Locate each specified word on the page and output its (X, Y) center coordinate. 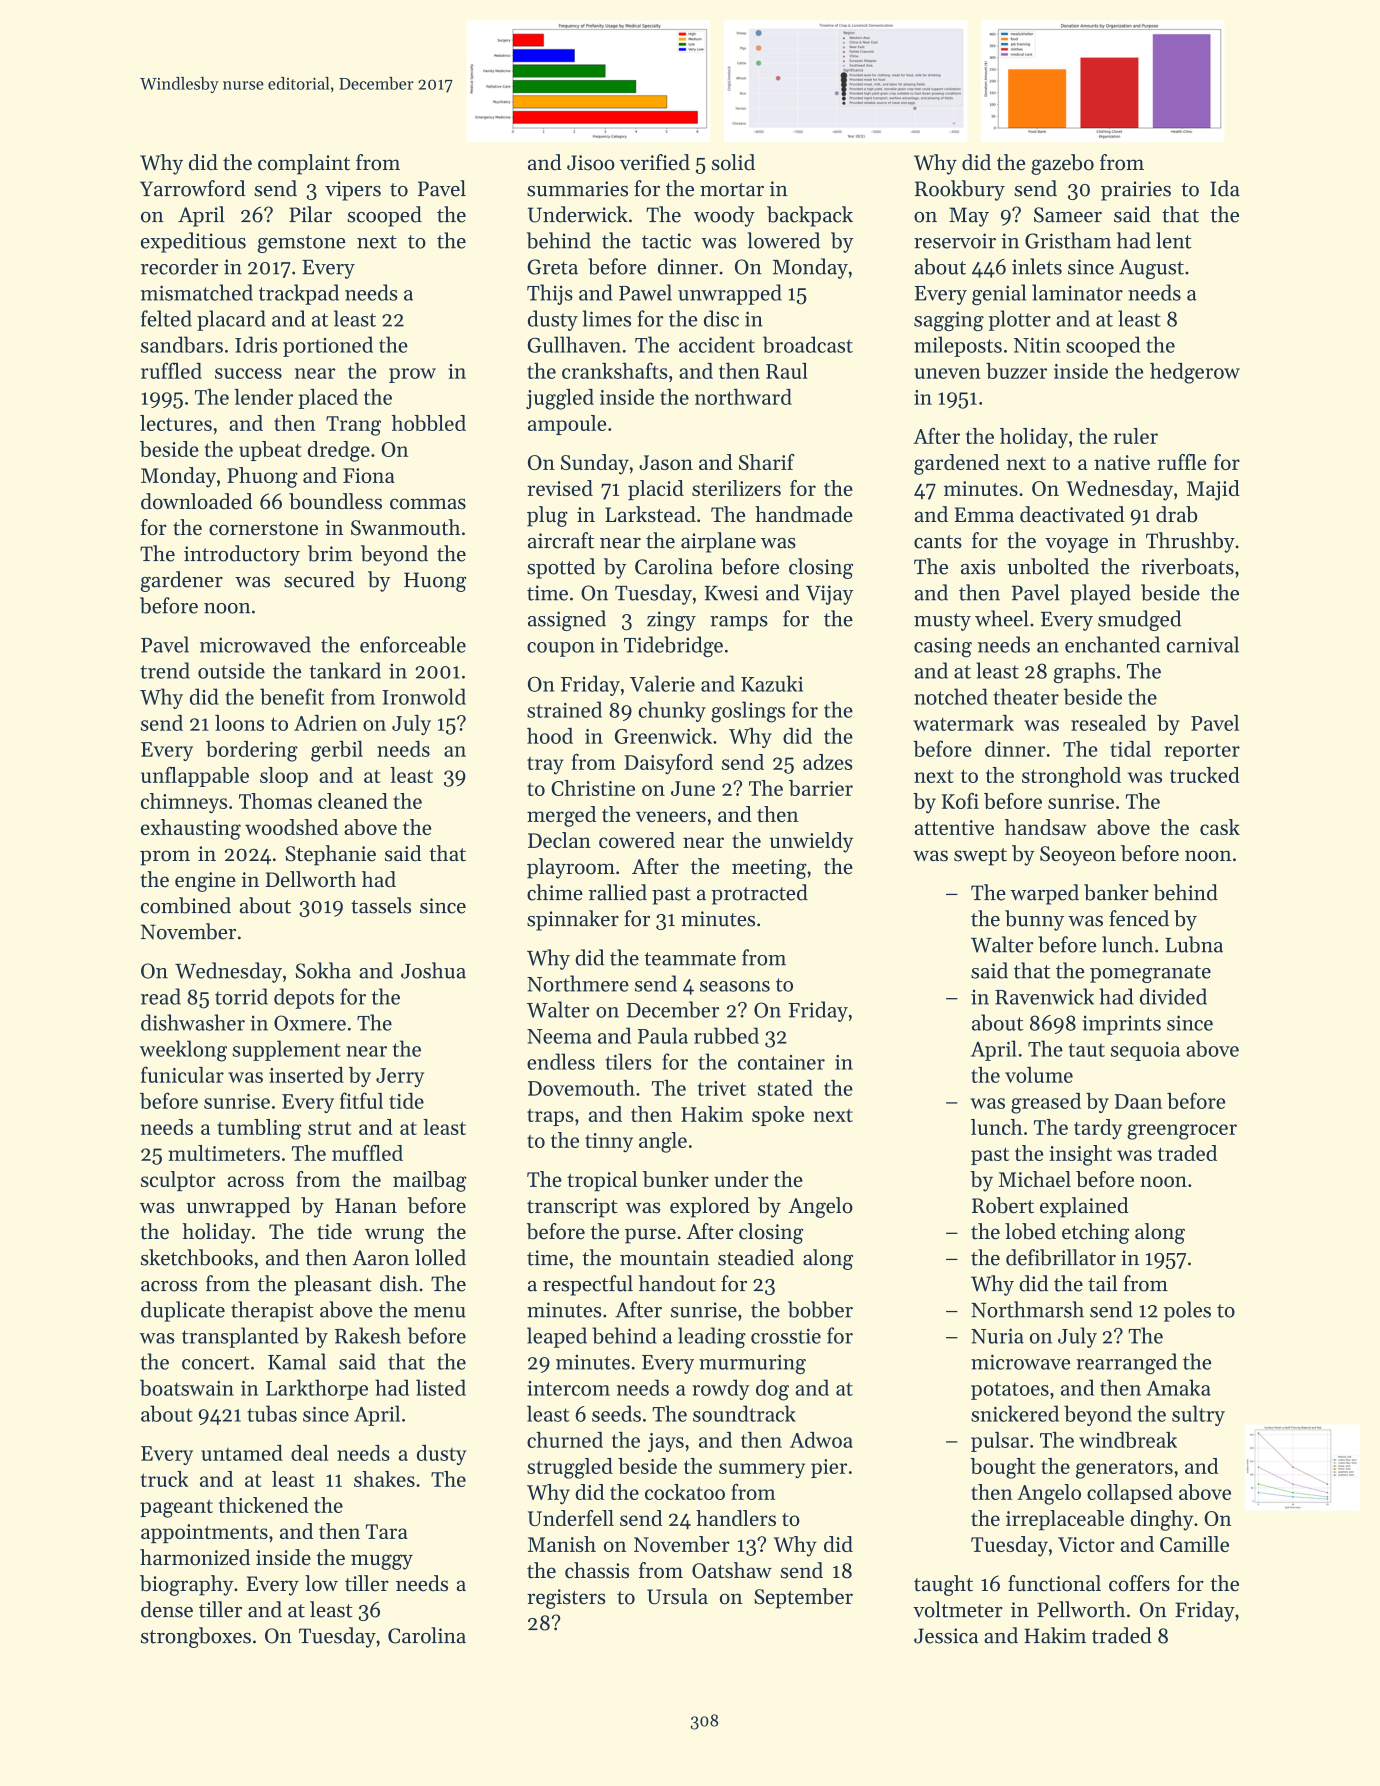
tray (545, 766)
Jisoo (591, 163)
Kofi (960, 801)
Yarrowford (192, 188)
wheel (1002, 618)
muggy (382, 1562)
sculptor (178, 1181)
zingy (671, 621)
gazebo (1062, 164)
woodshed (291, 827)
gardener (182, 581)
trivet (722, 1088)
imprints (1121, 1025)
